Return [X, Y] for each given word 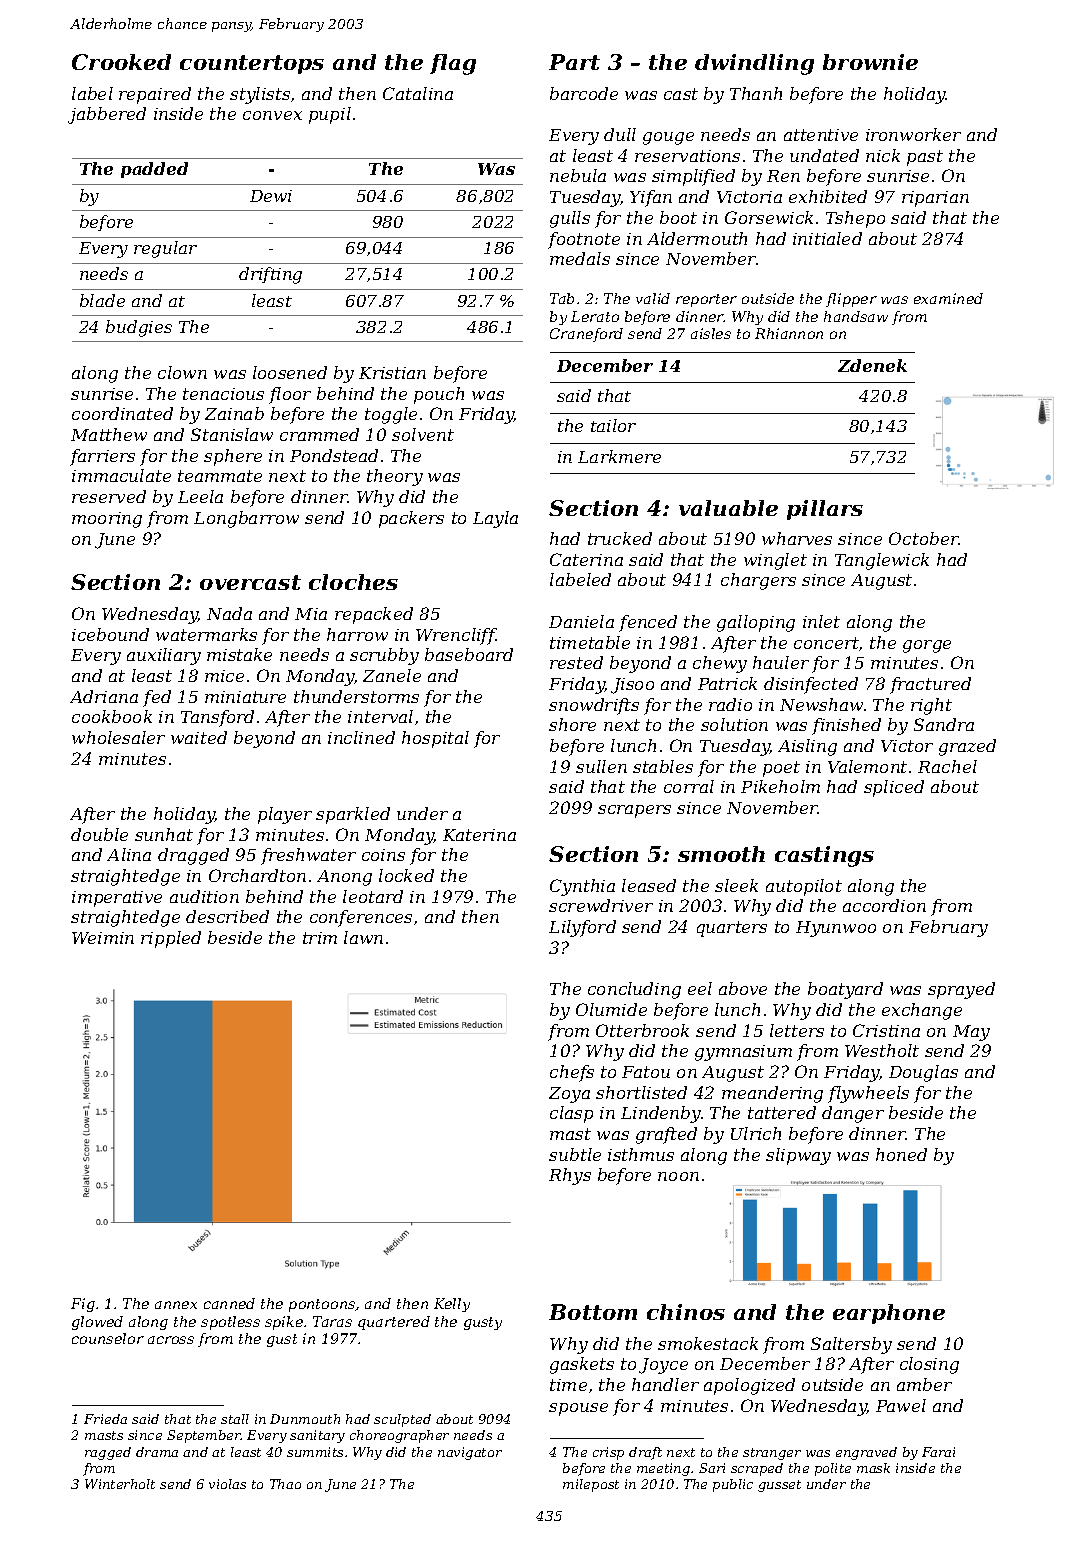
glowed [97, 1323]
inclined [361, 737]
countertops [252, 64]
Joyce [663, 1366]
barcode [584, 93]
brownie [870, 62]
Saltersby [851, 1345]
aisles [711, 333]
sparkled [353, 815]
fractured [930, 685]
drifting [270, 275]
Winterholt [120, 1484]
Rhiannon [789, 333]
